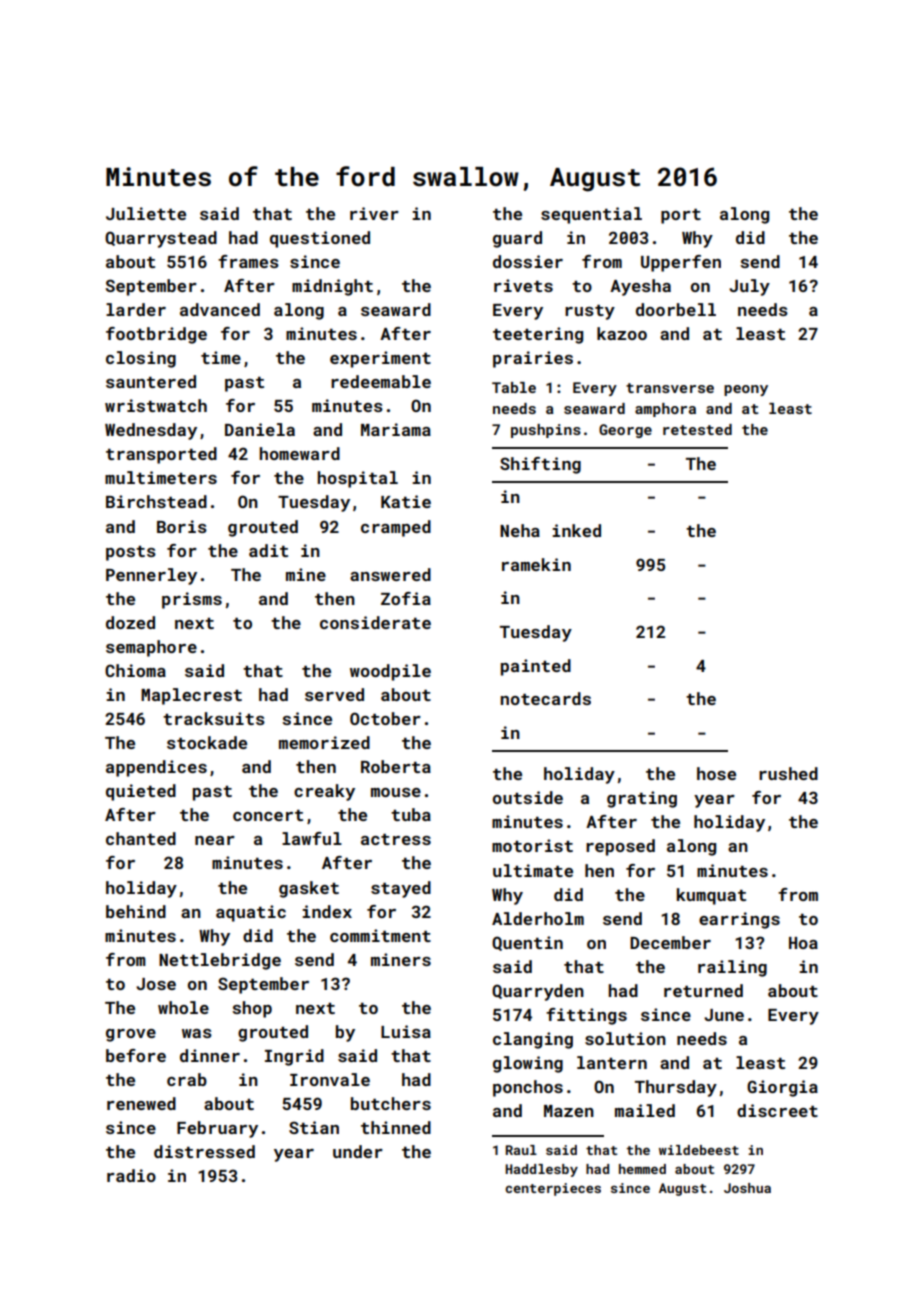  What do you see at coordinates (676, 309) in the screenshot?
I see `doorbell` at bounding box center [676, 309].
